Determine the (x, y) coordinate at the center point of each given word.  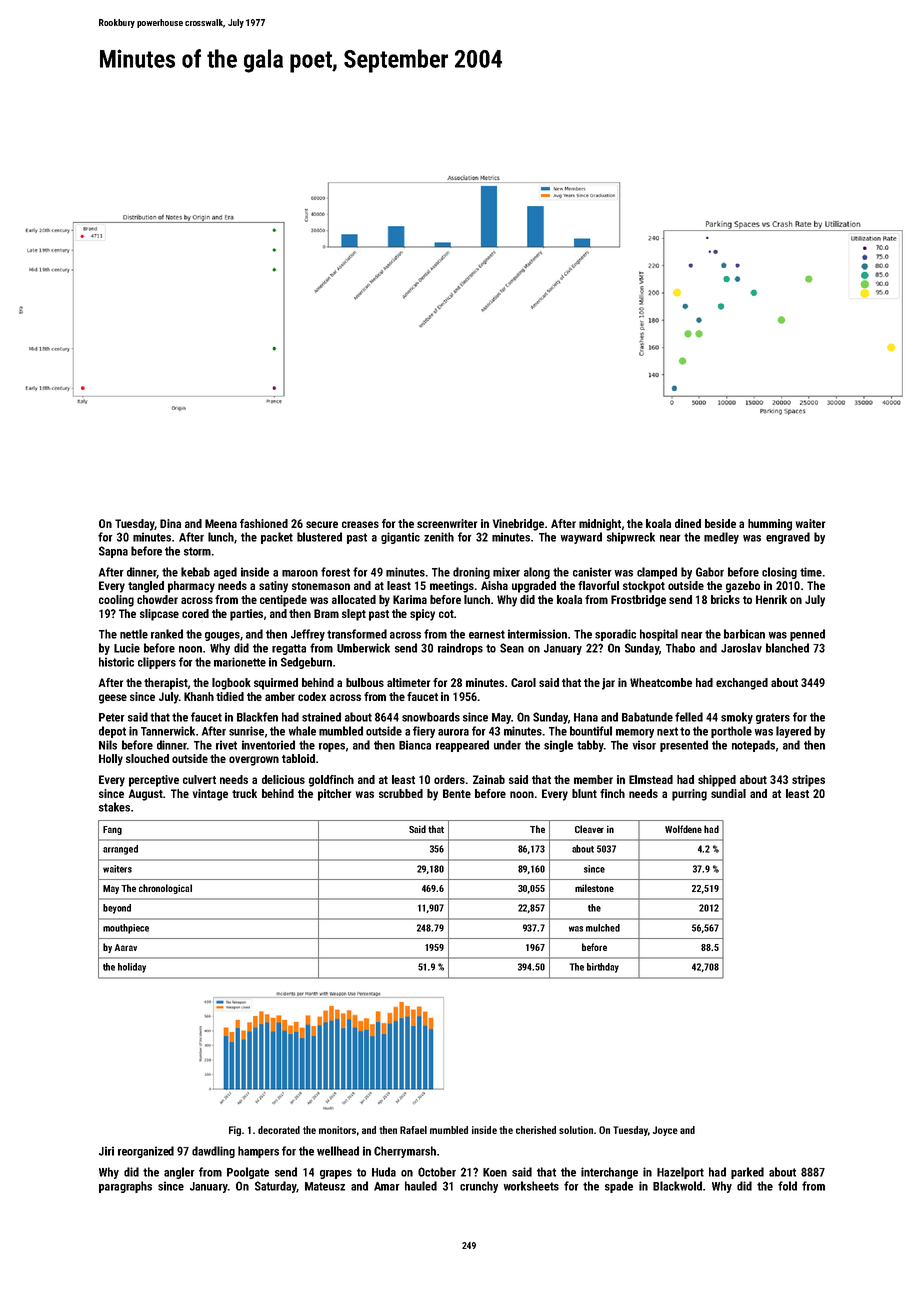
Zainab (489, 779)
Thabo (680, 648)
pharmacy (191, 587)
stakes (114, 807)
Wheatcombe (661, 682)
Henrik (771, 599)
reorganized (146, 1152)
